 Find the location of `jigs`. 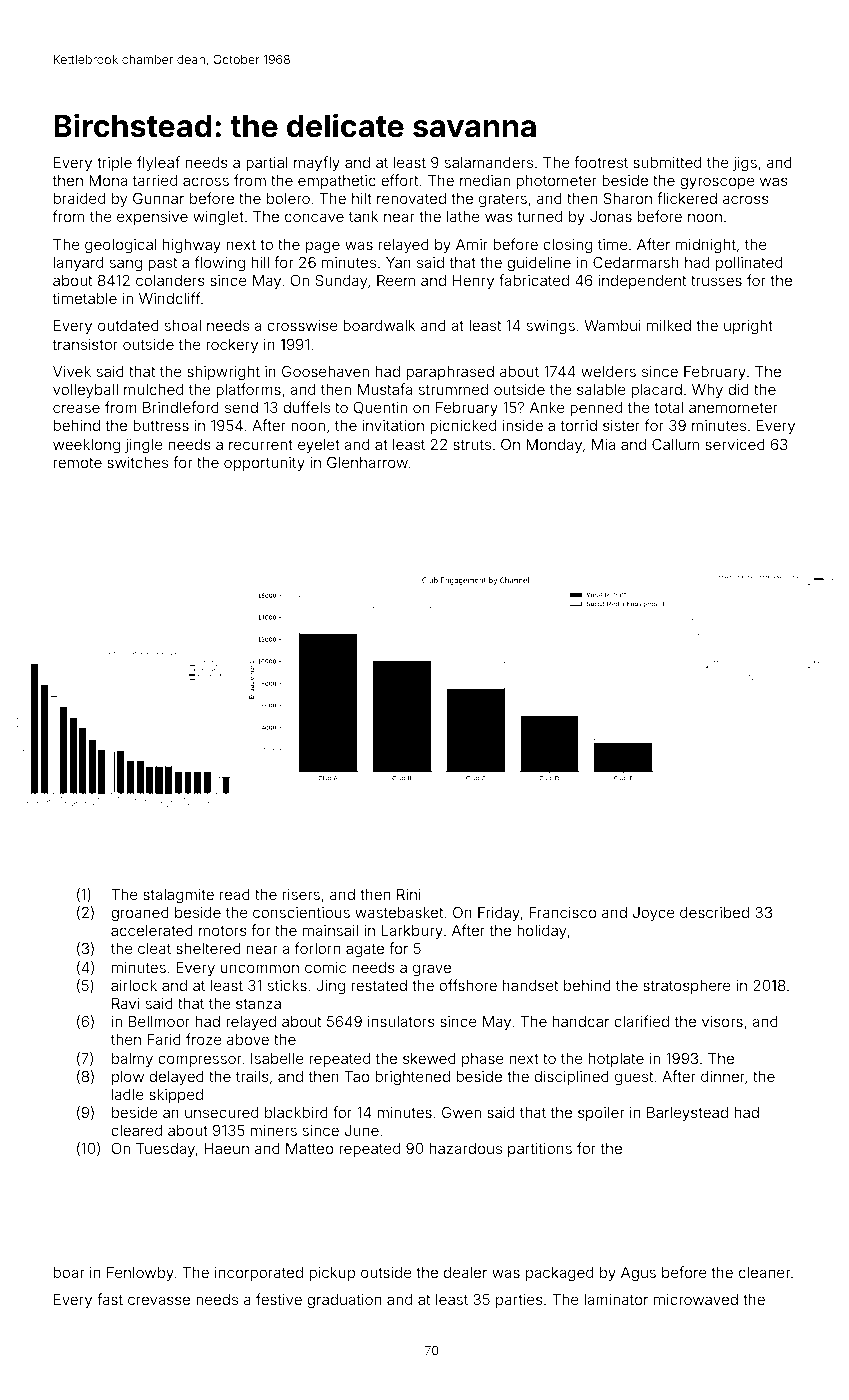

jigs is located at coordinates (745, 164).
